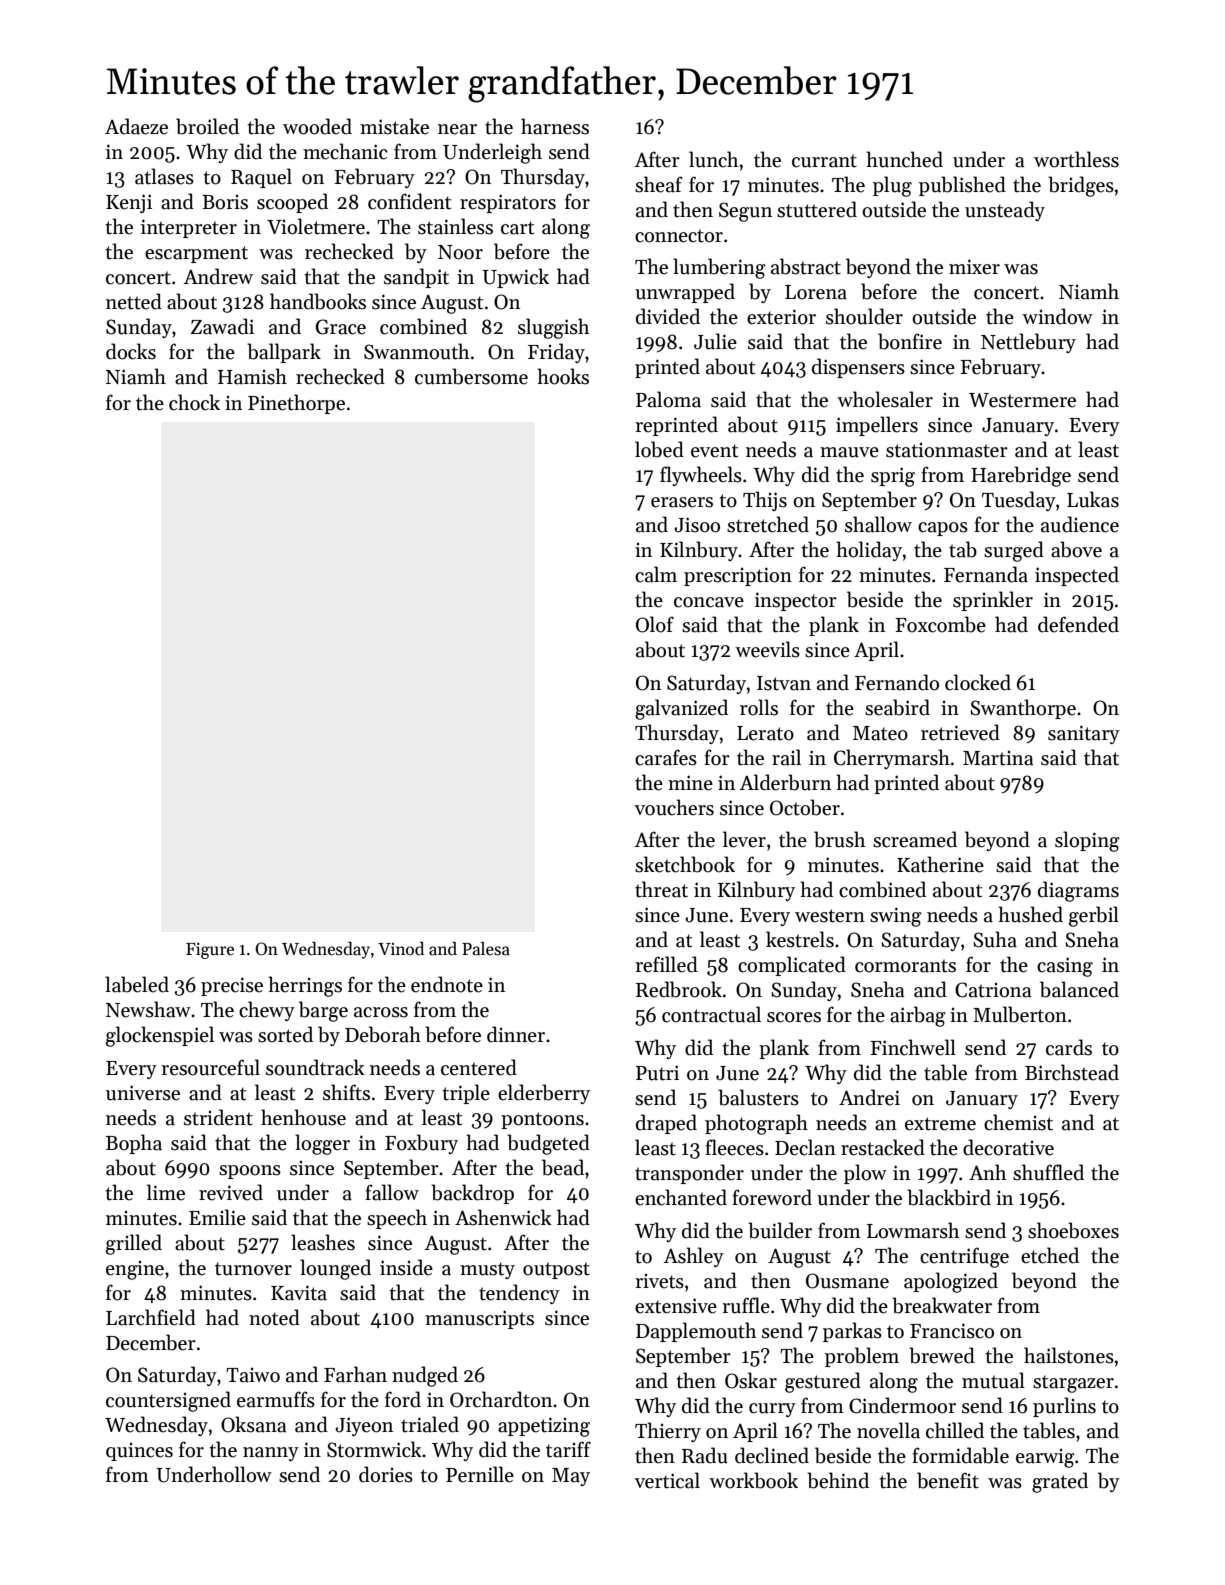 The image size is (1225, 1585). Describe the element at coordinates (271, 1454) in the screenshot. I see `nanny` at that location.
